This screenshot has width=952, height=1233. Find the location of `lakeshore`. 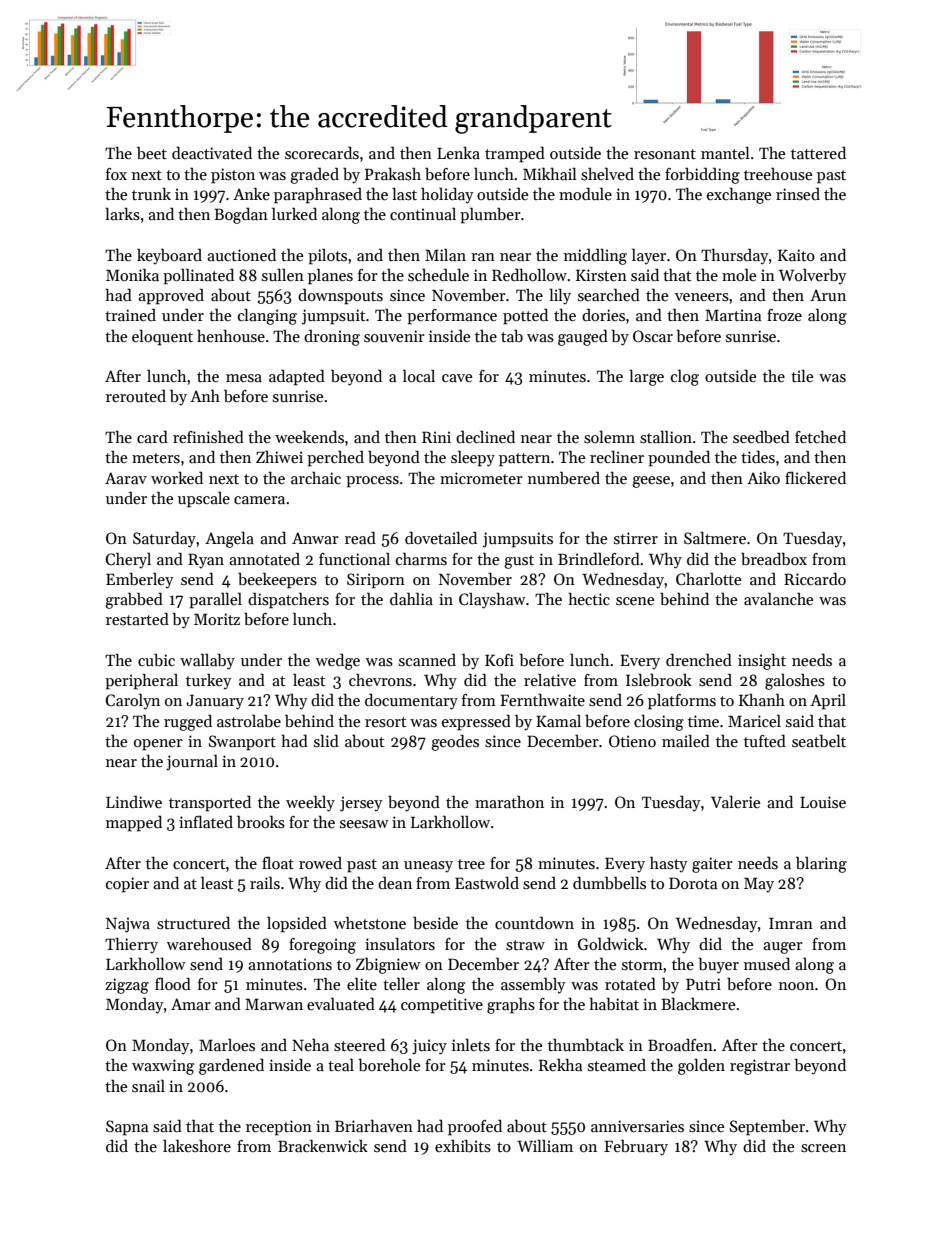

lakeshore is located at coordinates (197, 1146).
